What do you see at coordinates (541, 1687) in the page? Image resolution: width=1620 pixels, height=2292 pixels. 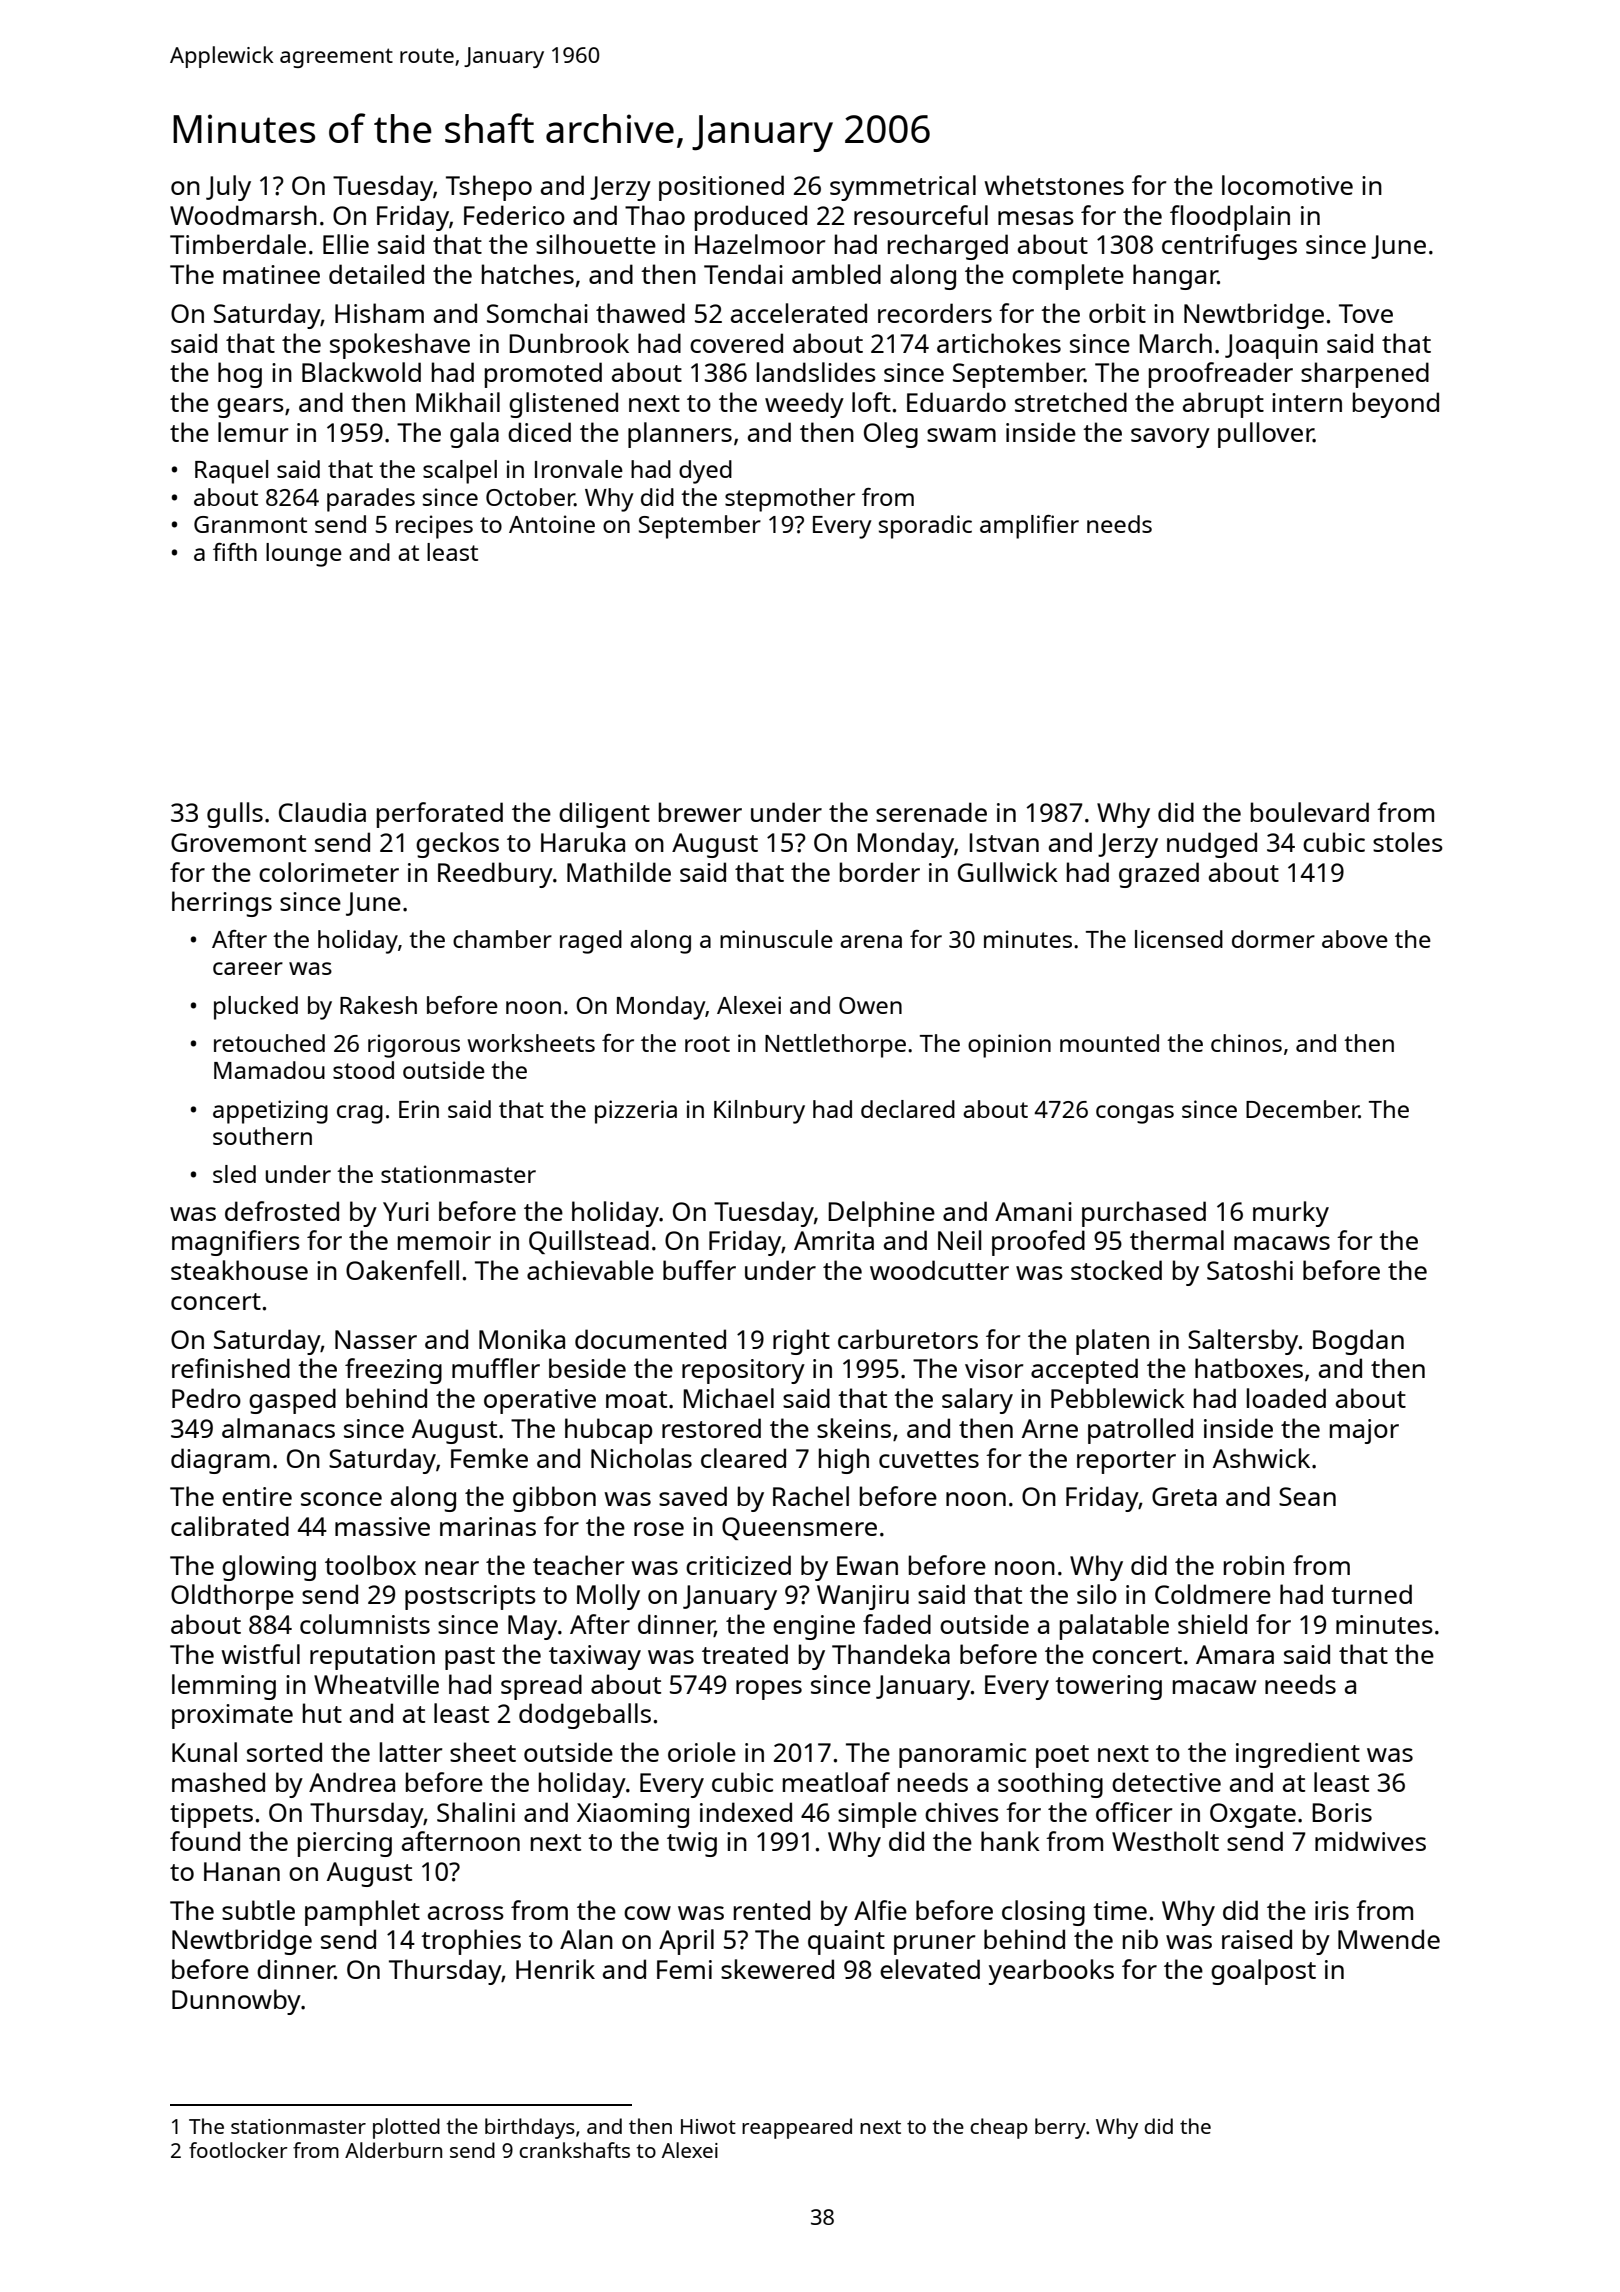 I see `spread` at bounding box center [541, 1687].
